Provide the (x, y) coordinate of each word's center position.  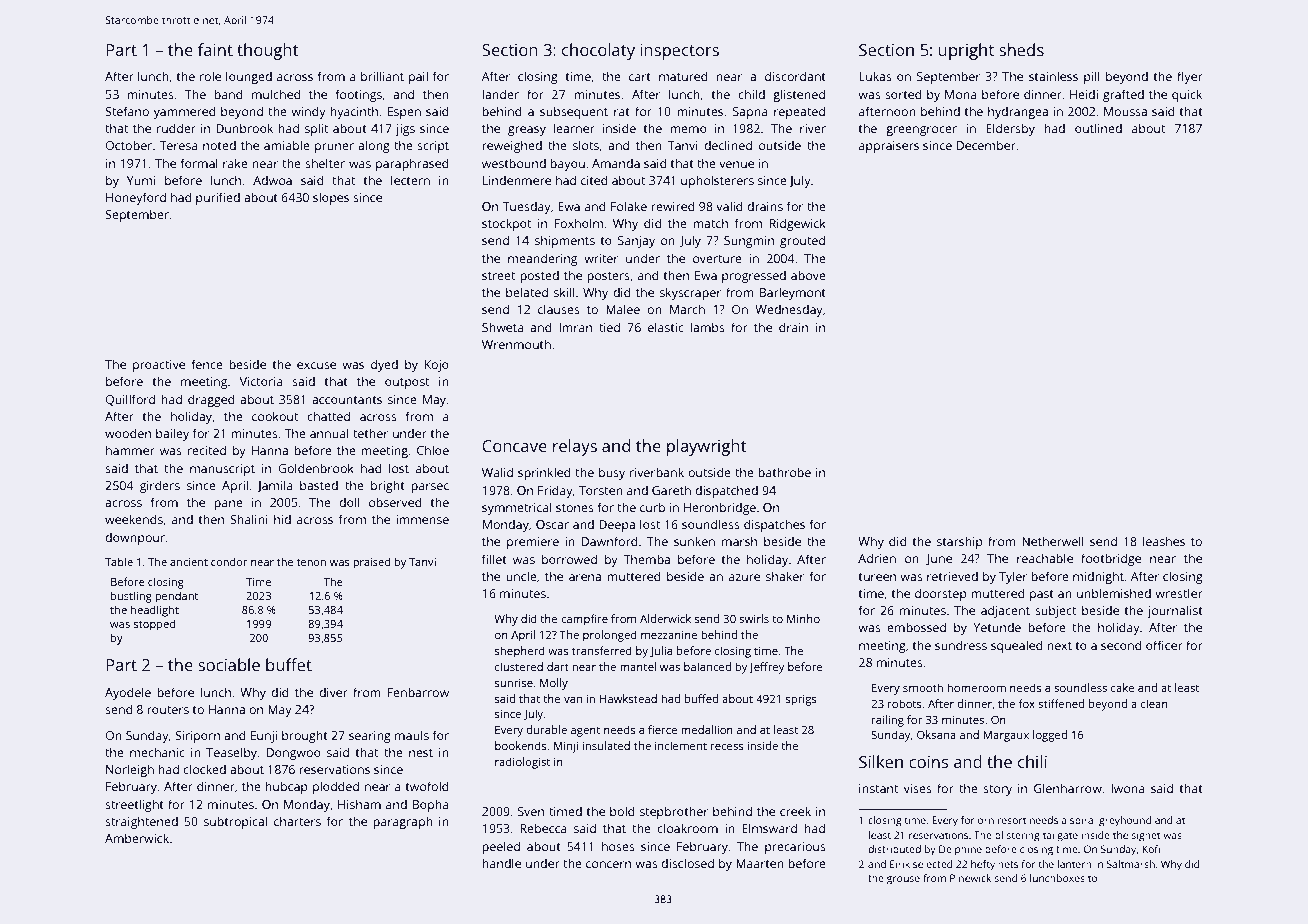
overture (717, 259)
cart (640, 77)
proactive (159, 366)
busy (612, 473)
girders (160, 486)
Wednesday (789, 310)
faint (215, 49)
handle (501, 863)
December (986, 145)
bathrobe (784, 472)
